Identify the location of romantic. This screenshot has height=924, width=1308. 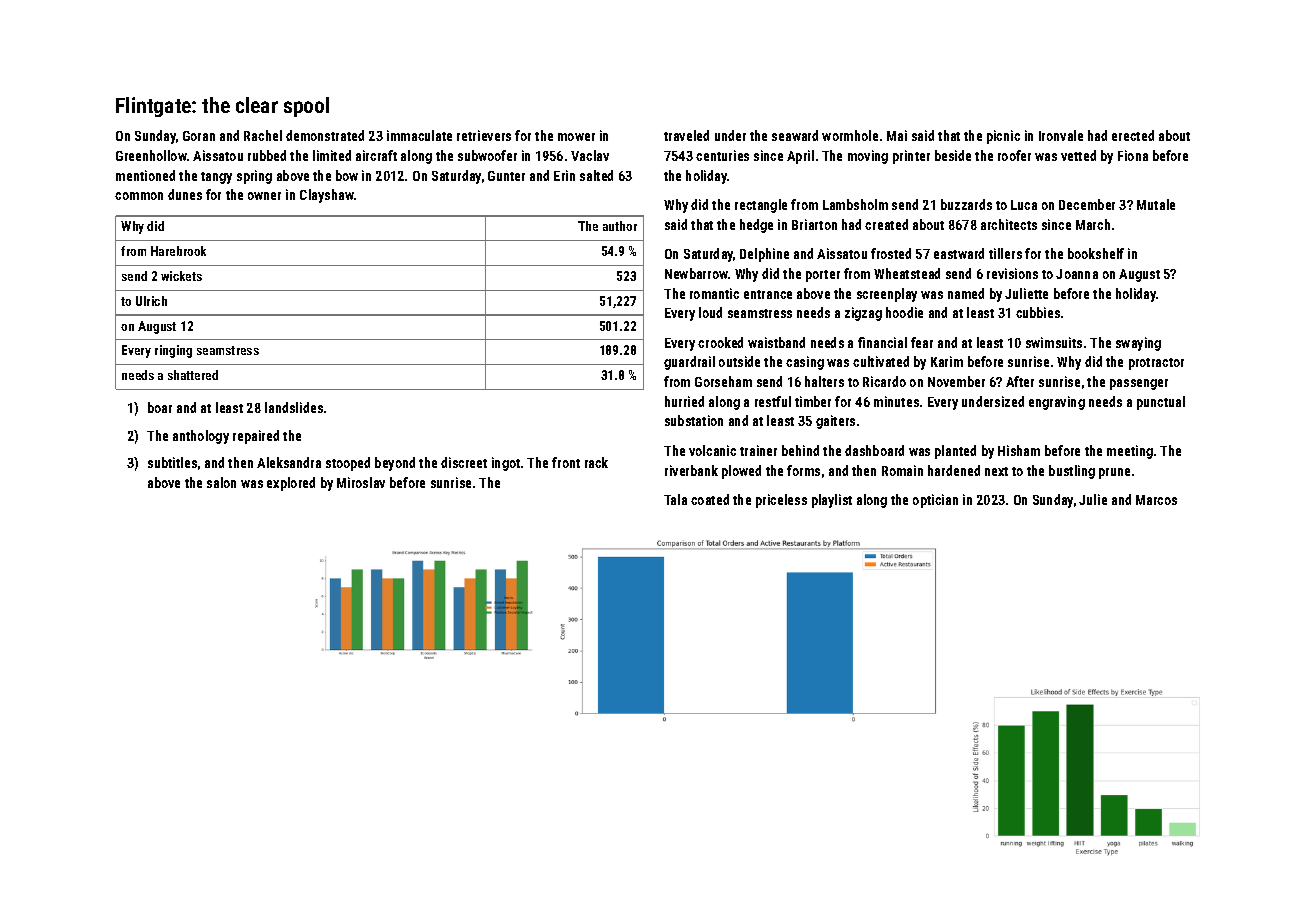
(714, 293).
